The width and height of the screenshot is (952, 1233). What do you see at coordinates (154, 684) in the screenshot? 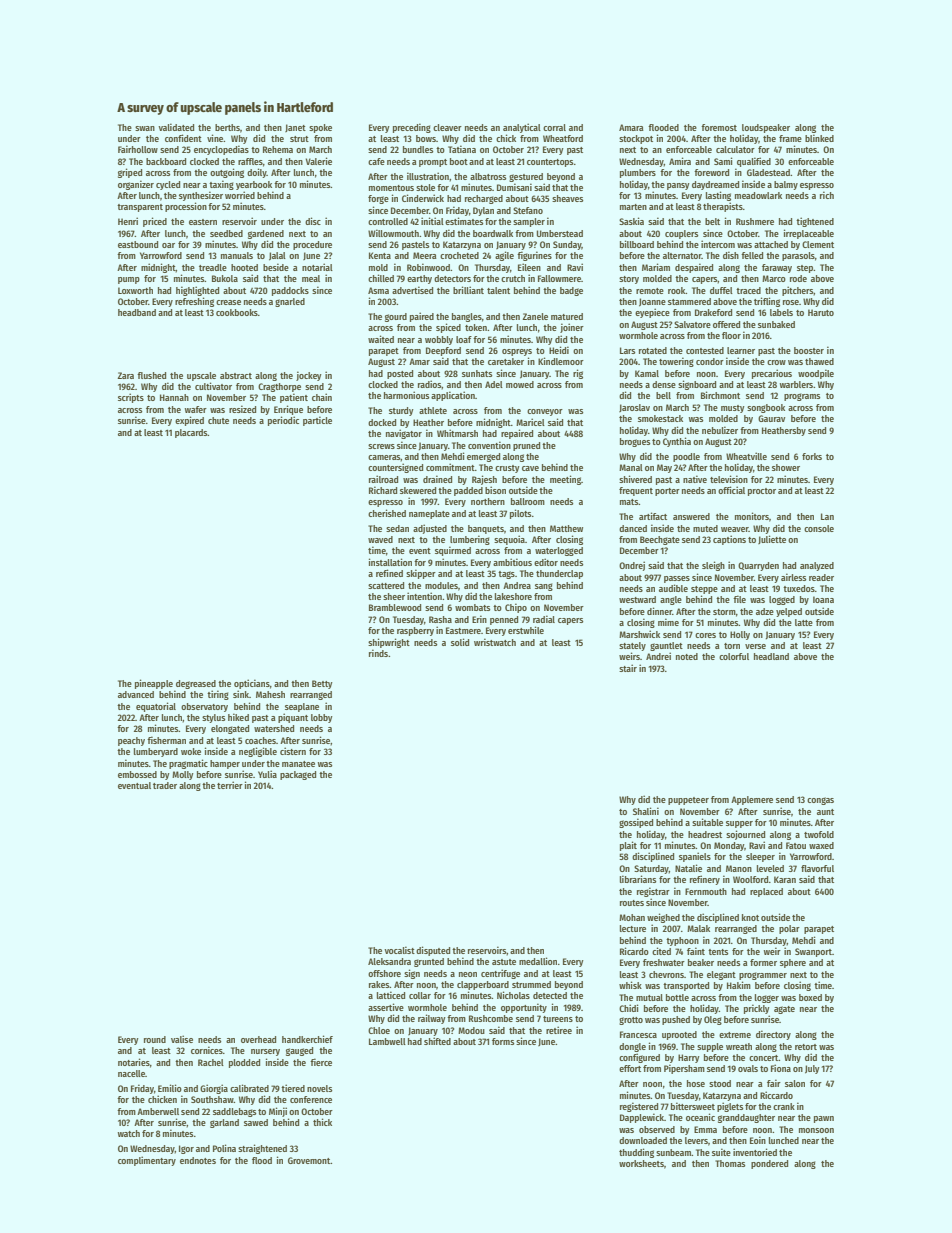
I see `pineapple` at bounding box center [154, 684].
